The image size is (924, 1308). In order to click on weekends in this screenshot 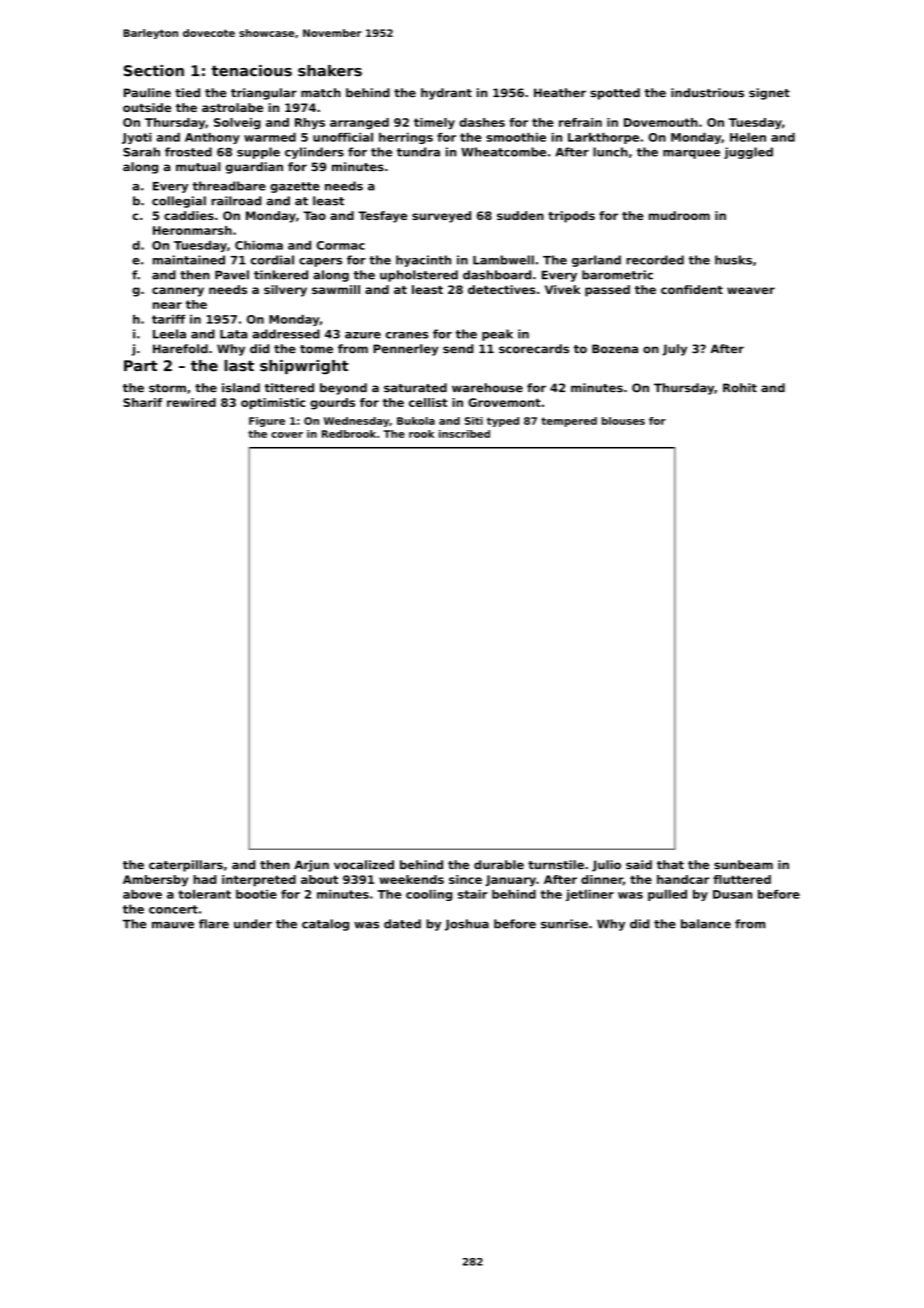, I will do `click(411, 879)`.
